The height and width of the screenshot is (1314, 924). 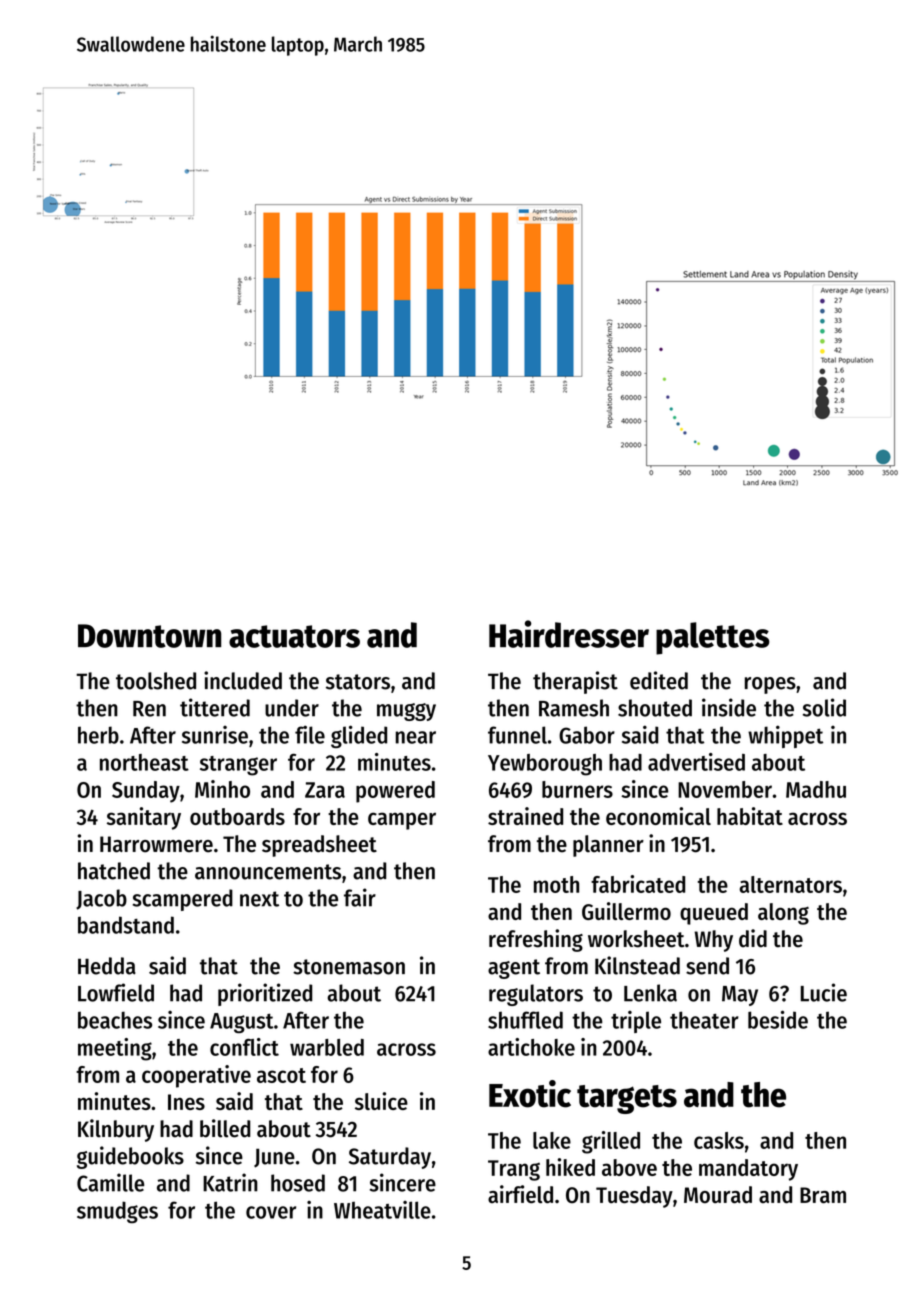 What do you see at coordinates (569, 634) in the screenshot?
I see `Hairdresser` at bounding box center [569, 634].
